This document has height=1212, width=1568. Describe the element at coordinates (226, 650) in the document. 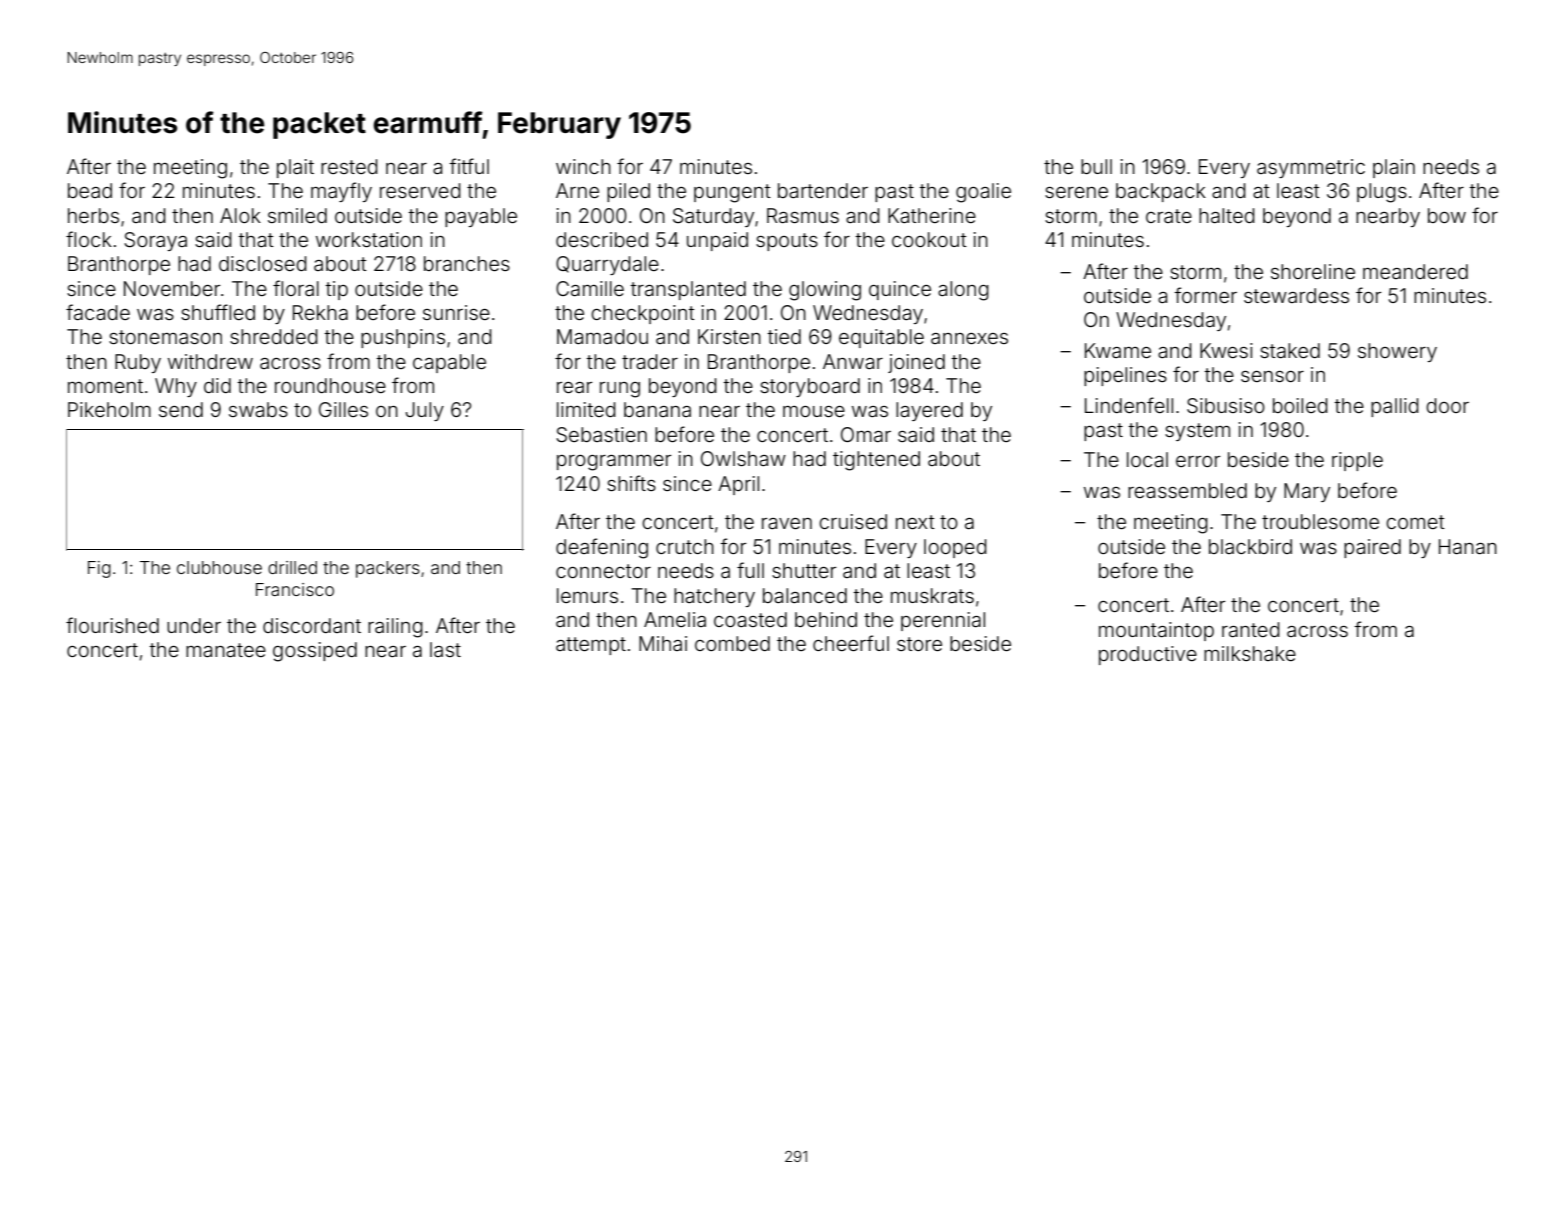

I see `manatee` at that location.
